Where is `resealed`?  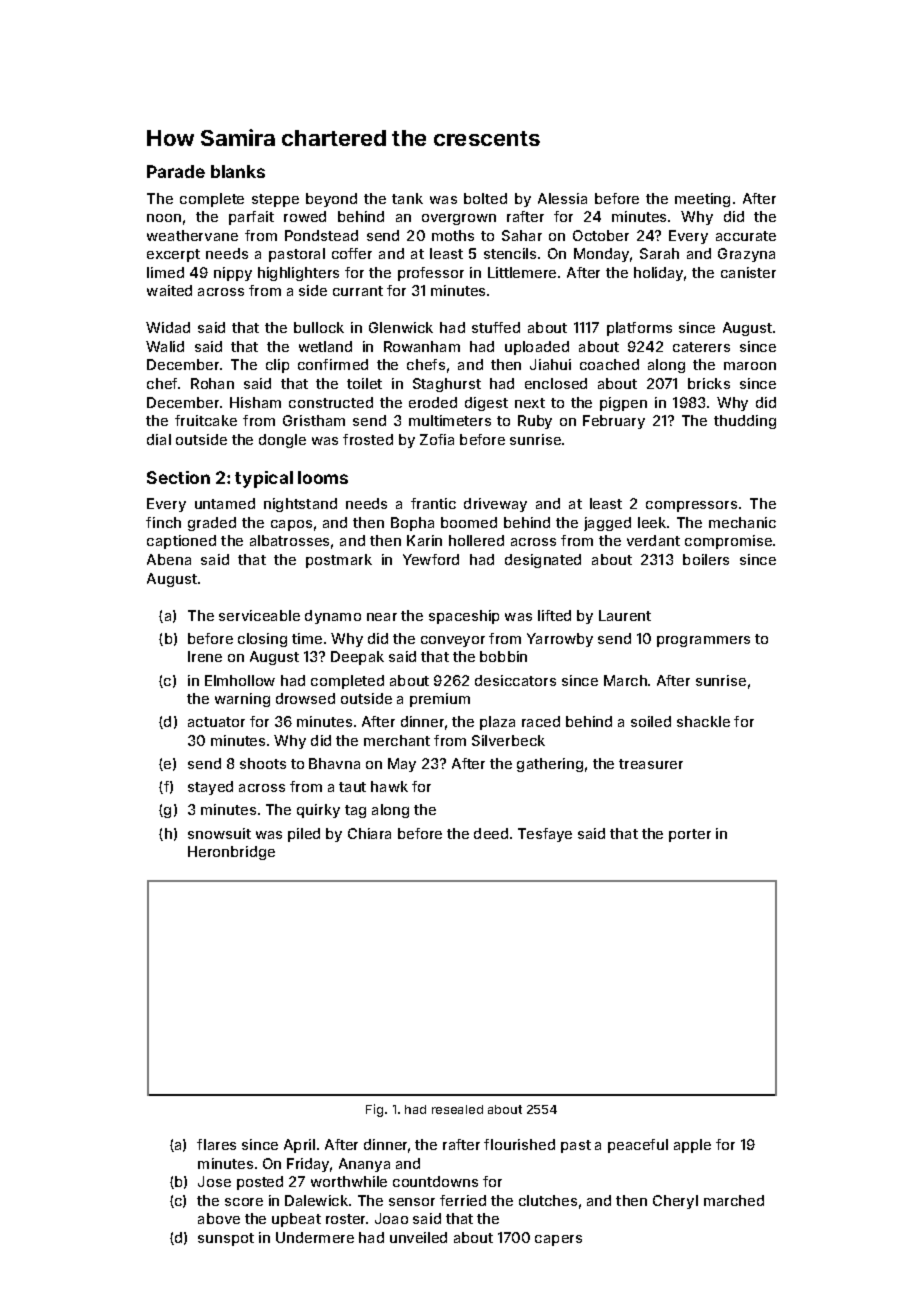
resealed is located at coordinates (457, 1109).
